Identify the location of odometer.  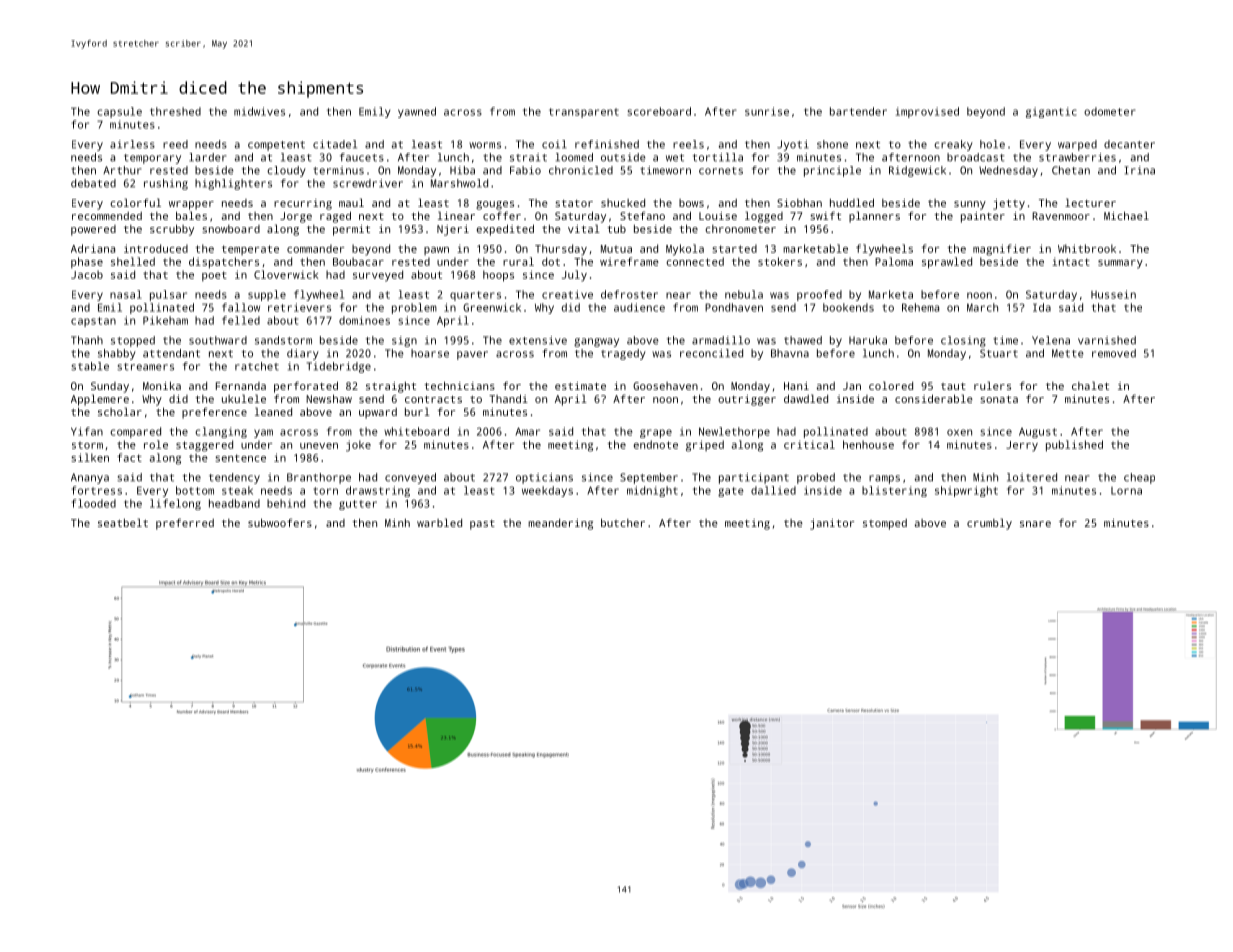
(1110, 111).
